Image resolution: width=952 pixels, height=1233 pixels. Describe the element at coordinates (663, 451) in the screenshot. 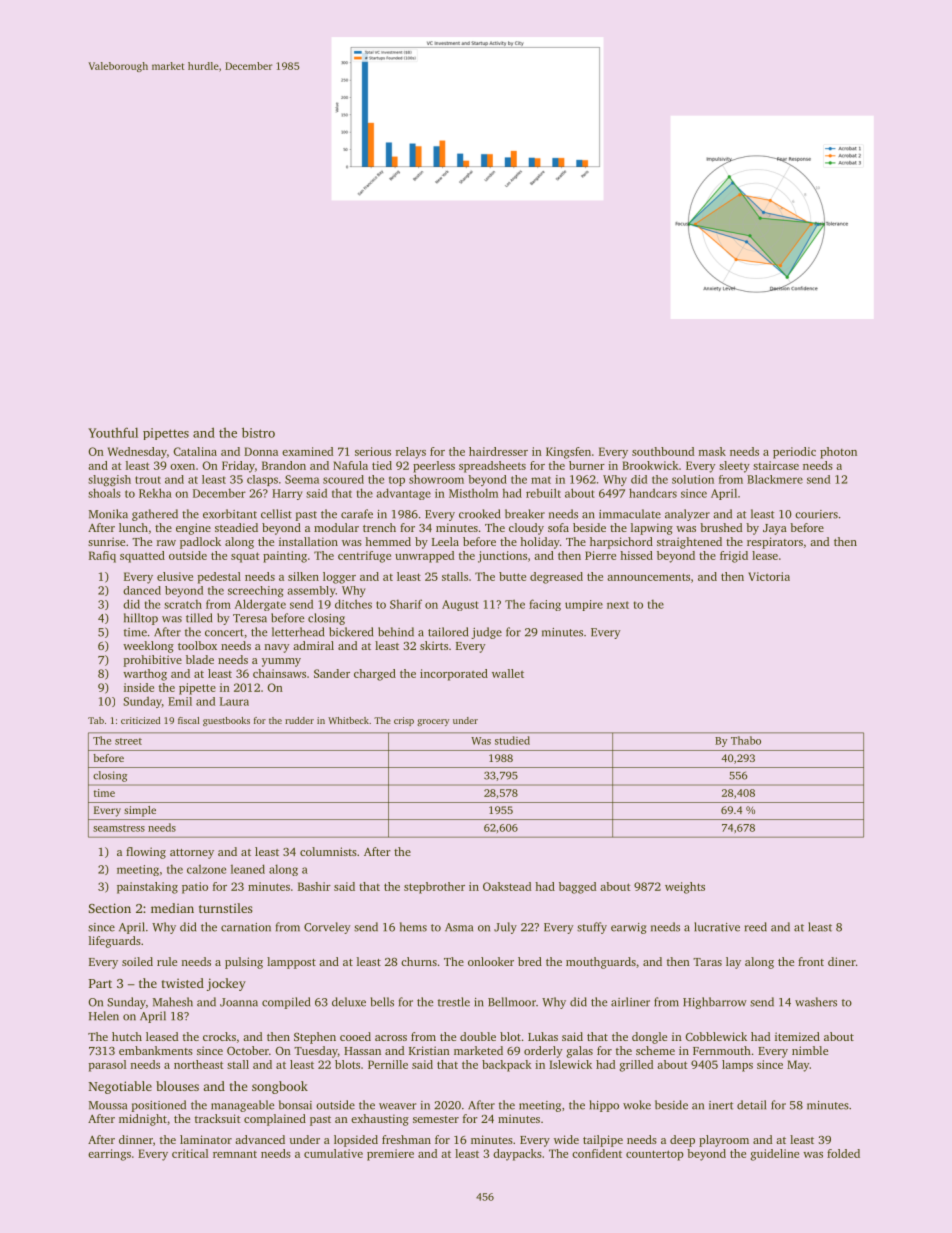

I see `southbound` at that location.
